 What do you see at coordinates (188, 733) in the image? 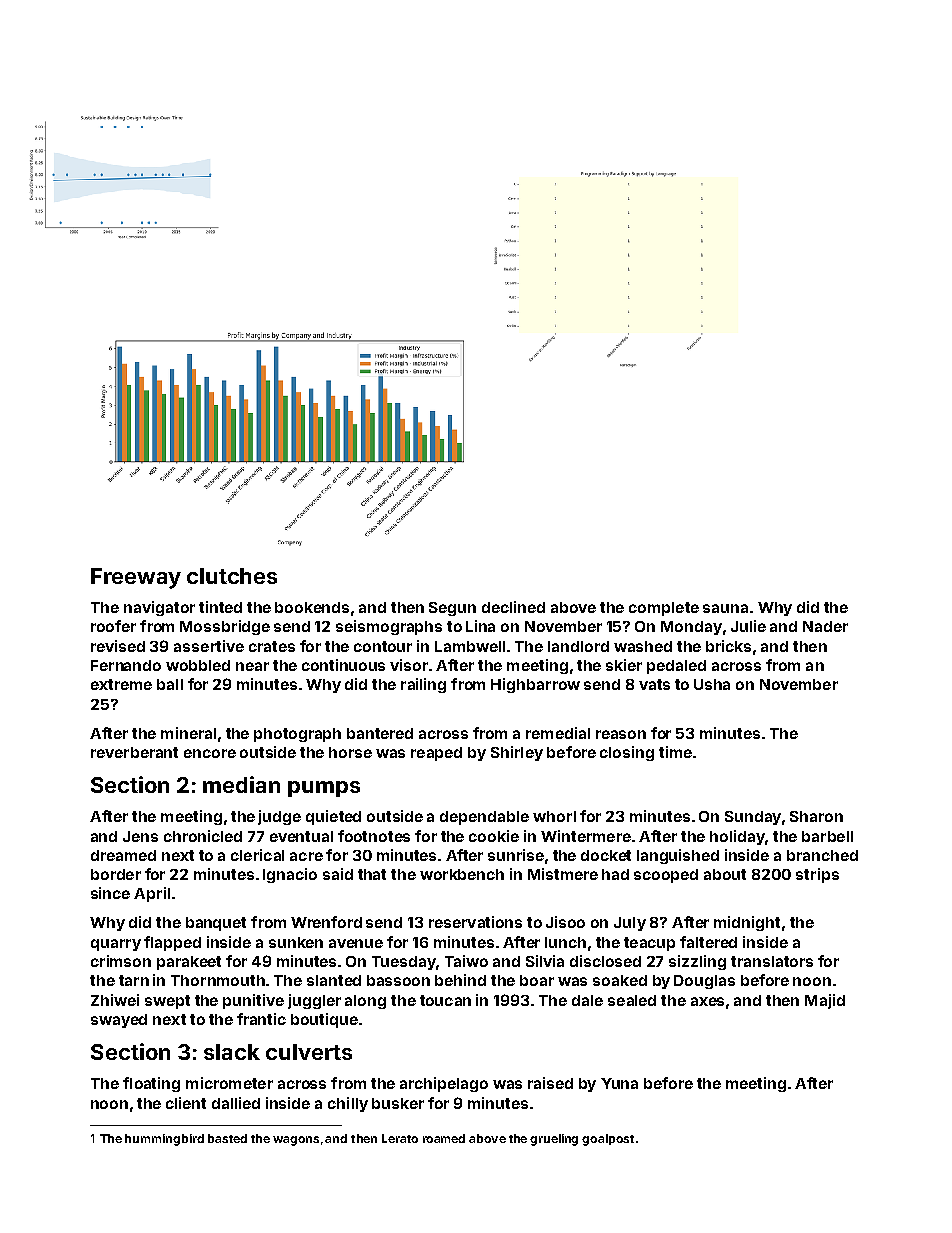
I see `mineral` at bounding box center [188, 733].
